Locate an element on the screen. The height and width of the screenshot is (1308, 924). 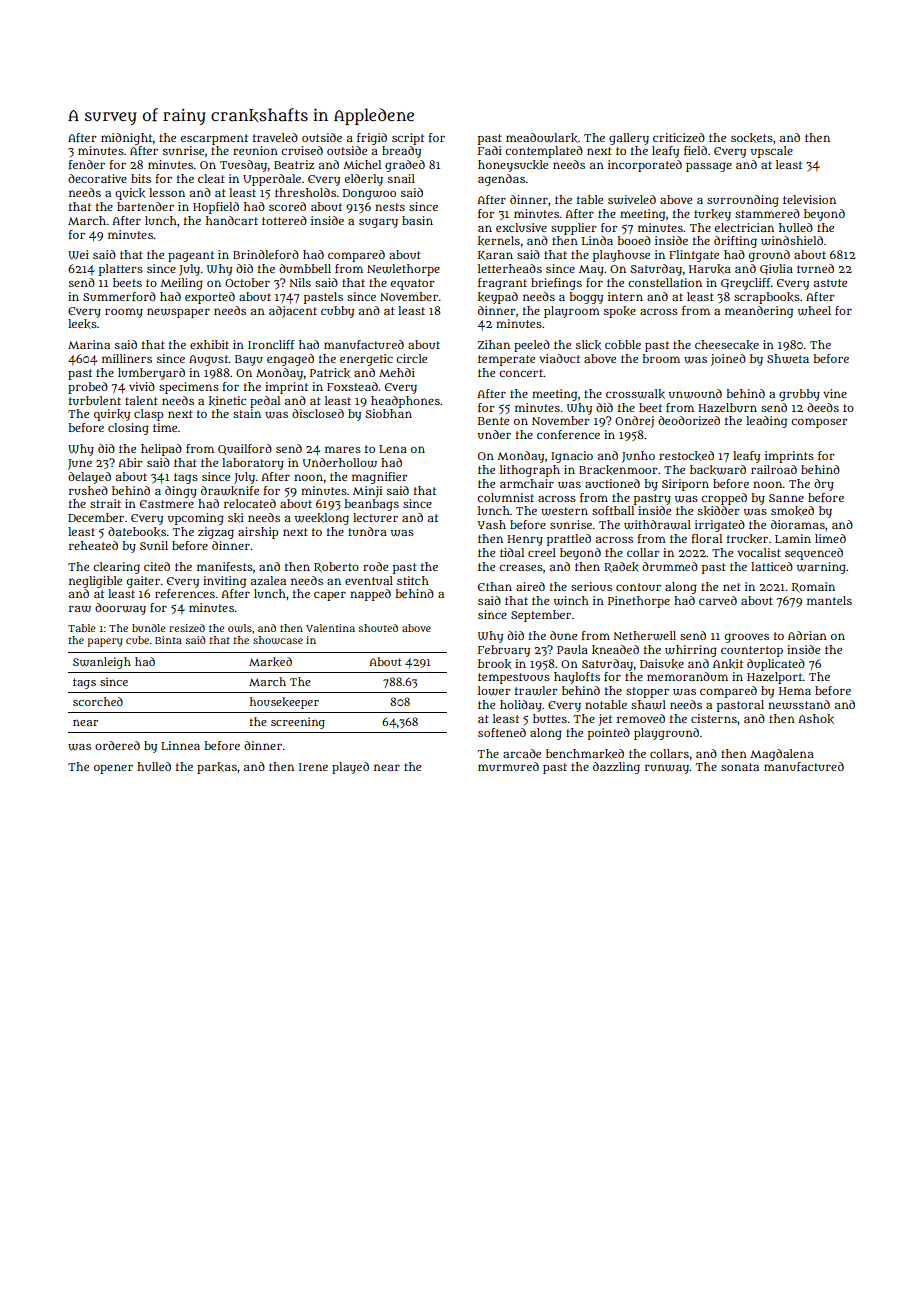
Siobhan is located at coordinates (388, 413).
